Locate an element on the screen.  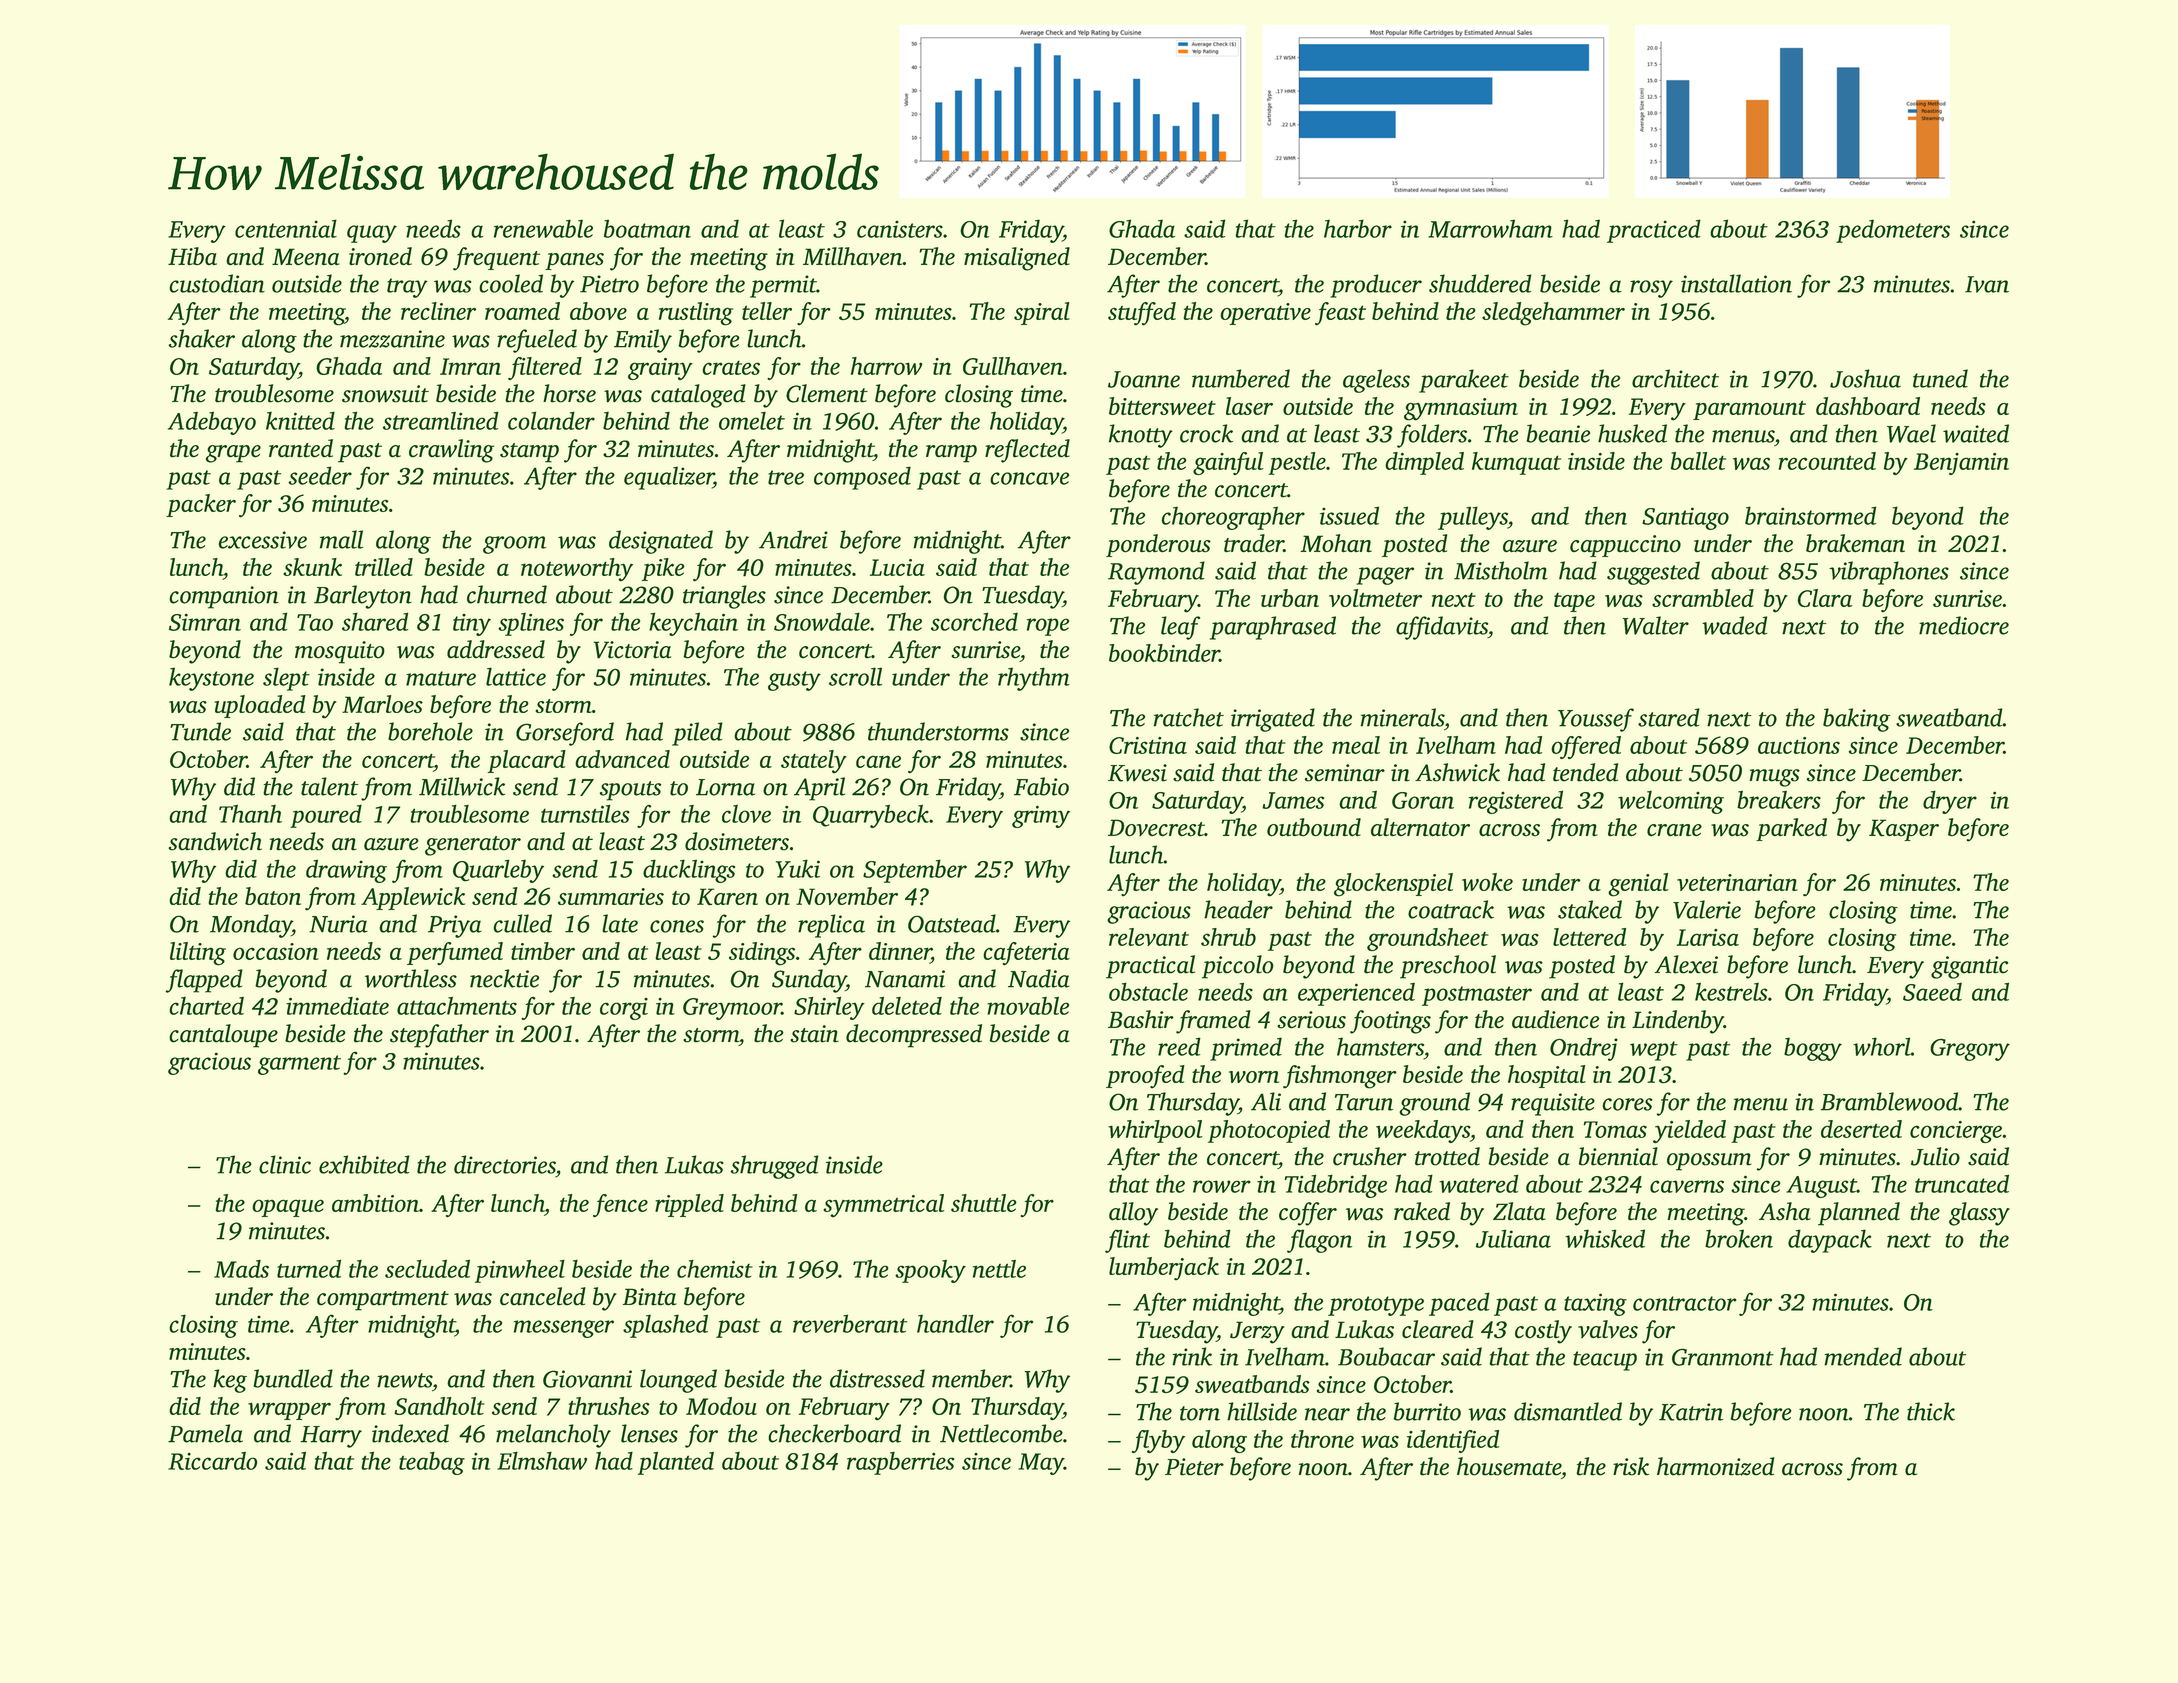
Larisa is located at coordinates (1708, 937).
